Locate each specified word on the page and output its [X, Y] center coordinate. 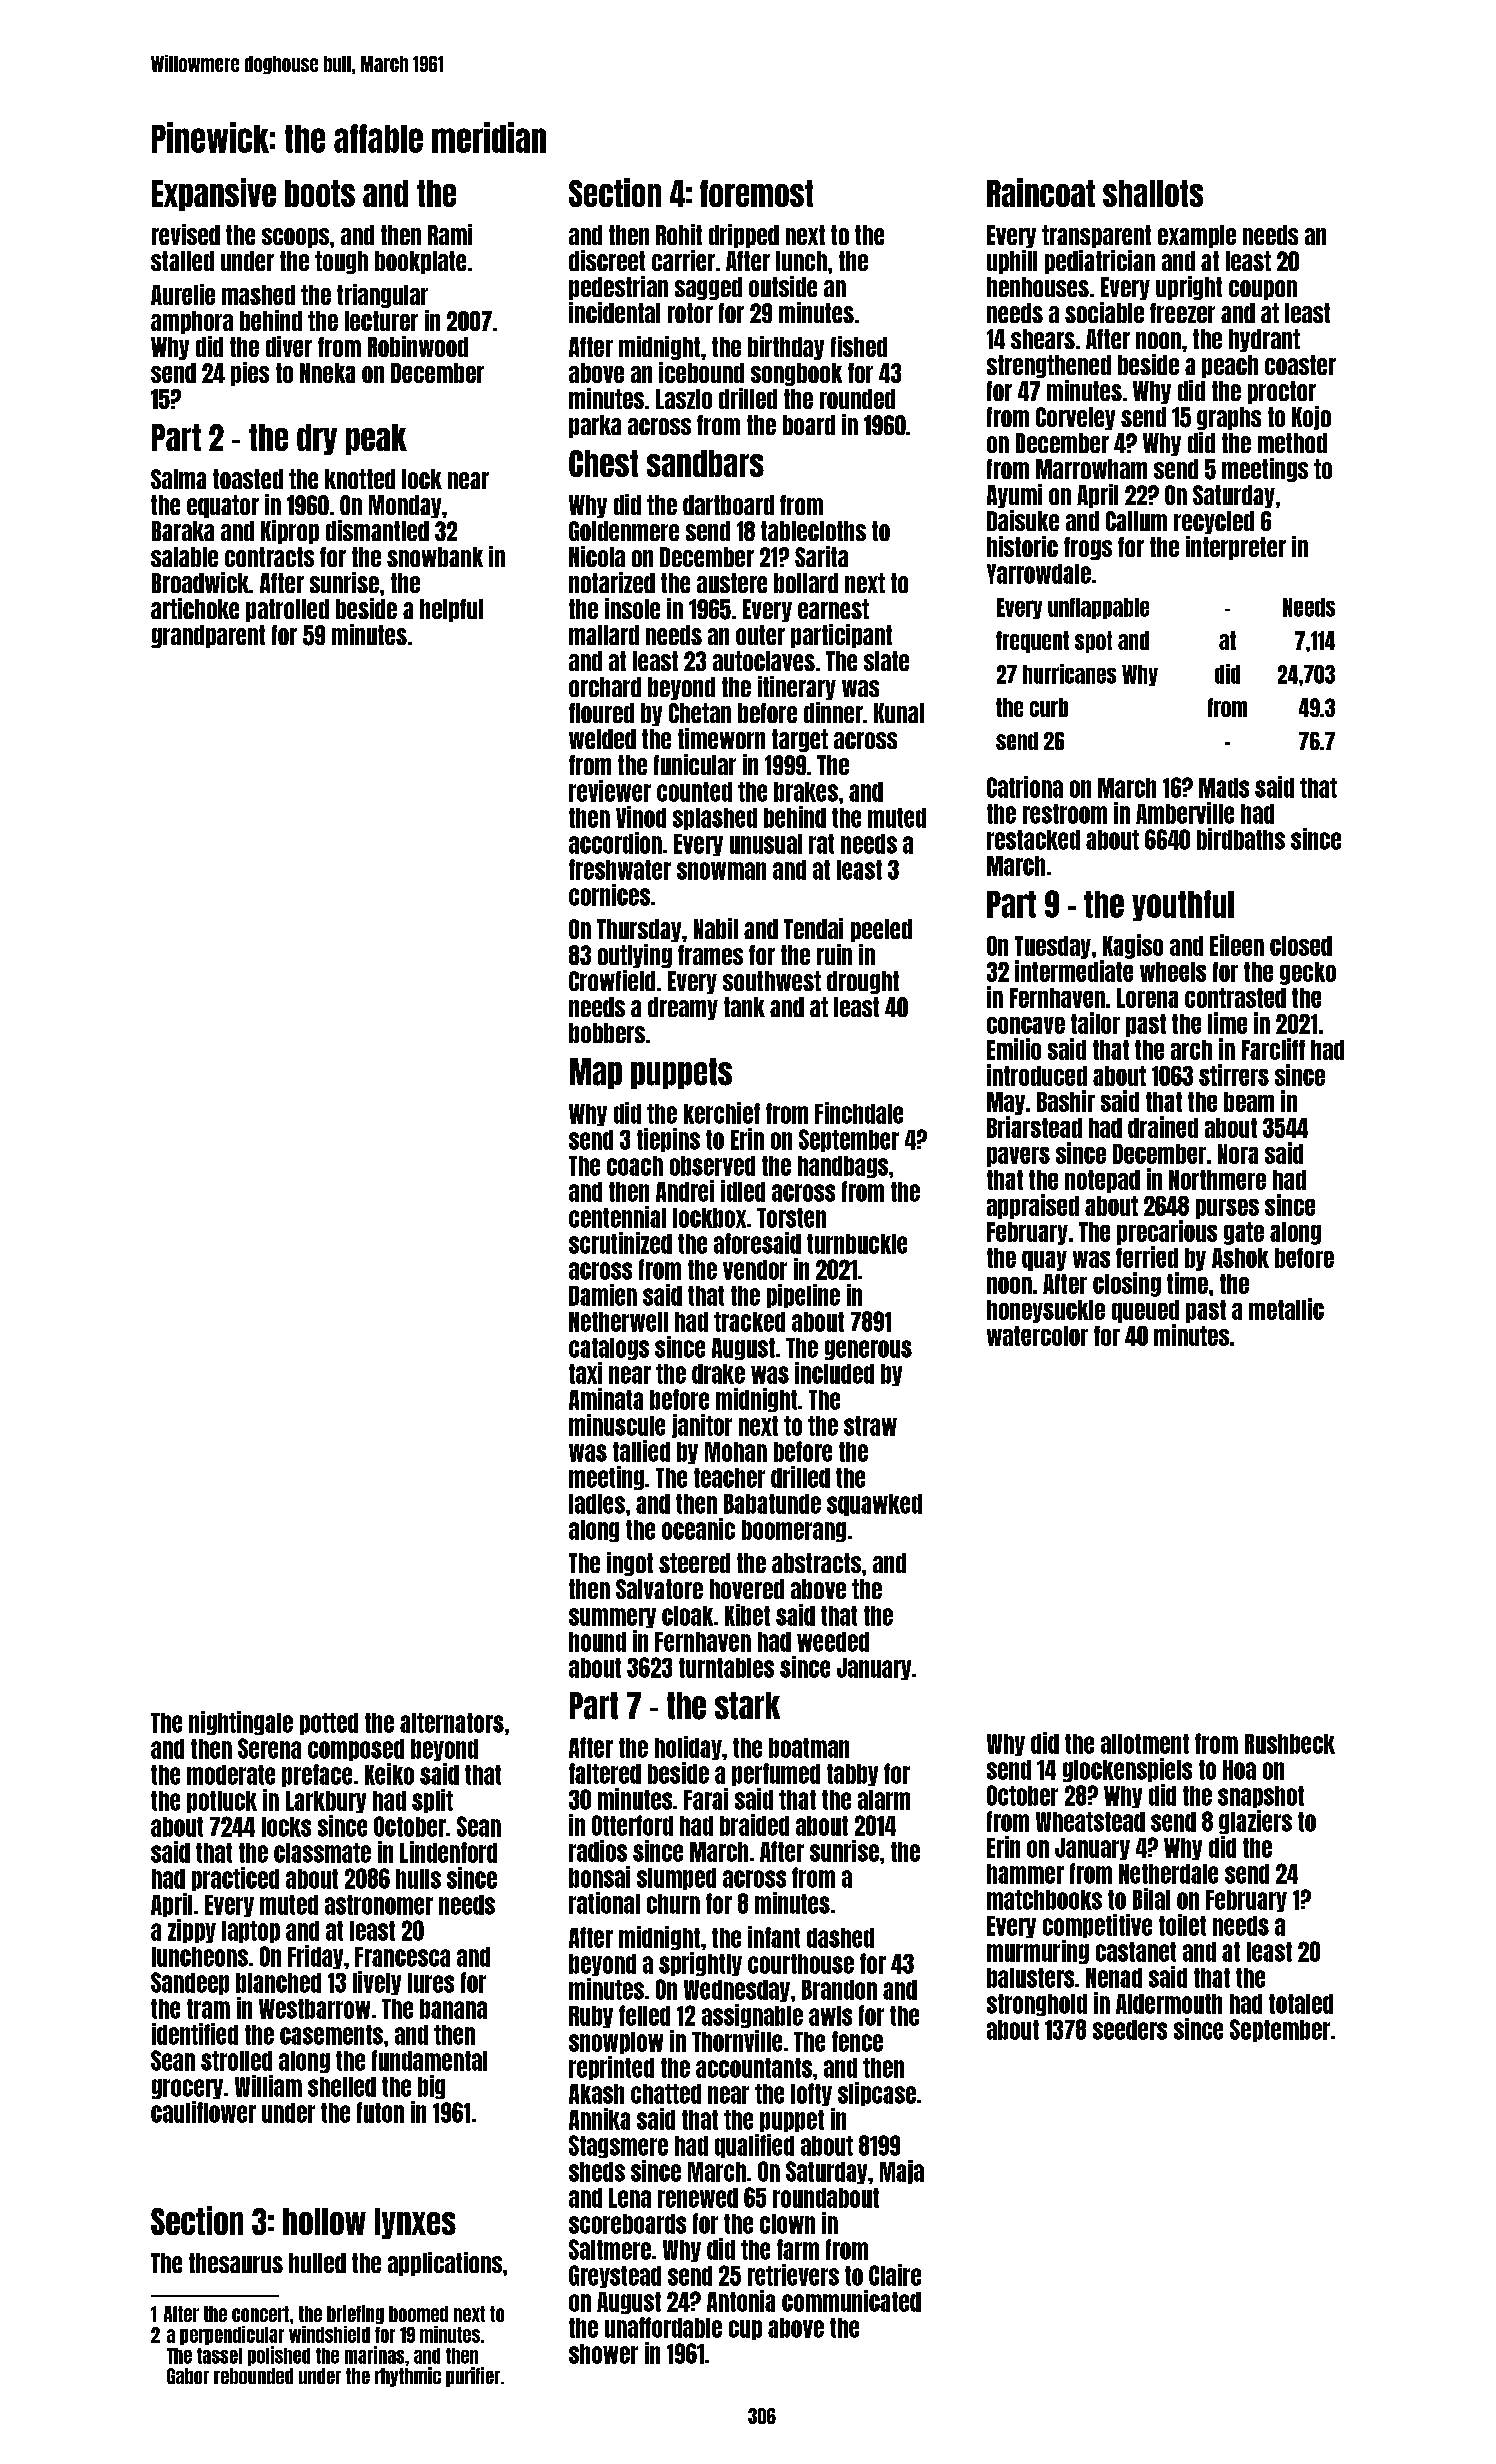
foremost [756, 193]
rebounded [253, 2376]
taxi [585, 1373]
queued [1145, 1311]
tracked [749, 1322]
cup [745, 2330]
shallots [1153, 193]
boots [320, 193]
